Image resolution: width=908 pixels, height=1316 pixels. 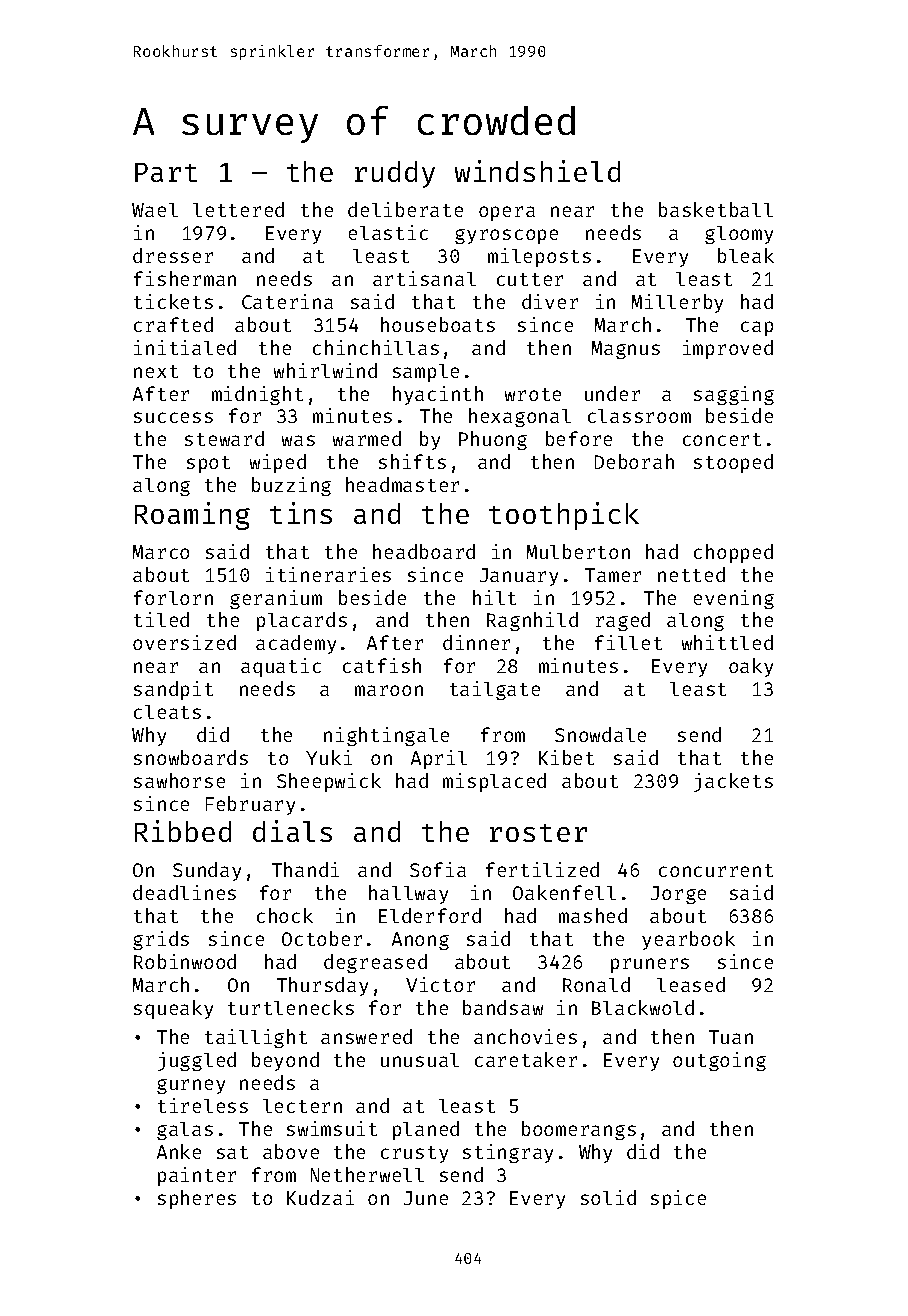 What do you see at coordinates (639, 416) in the screenshot?
I see `classroom` at bounding box center [639, 416].
